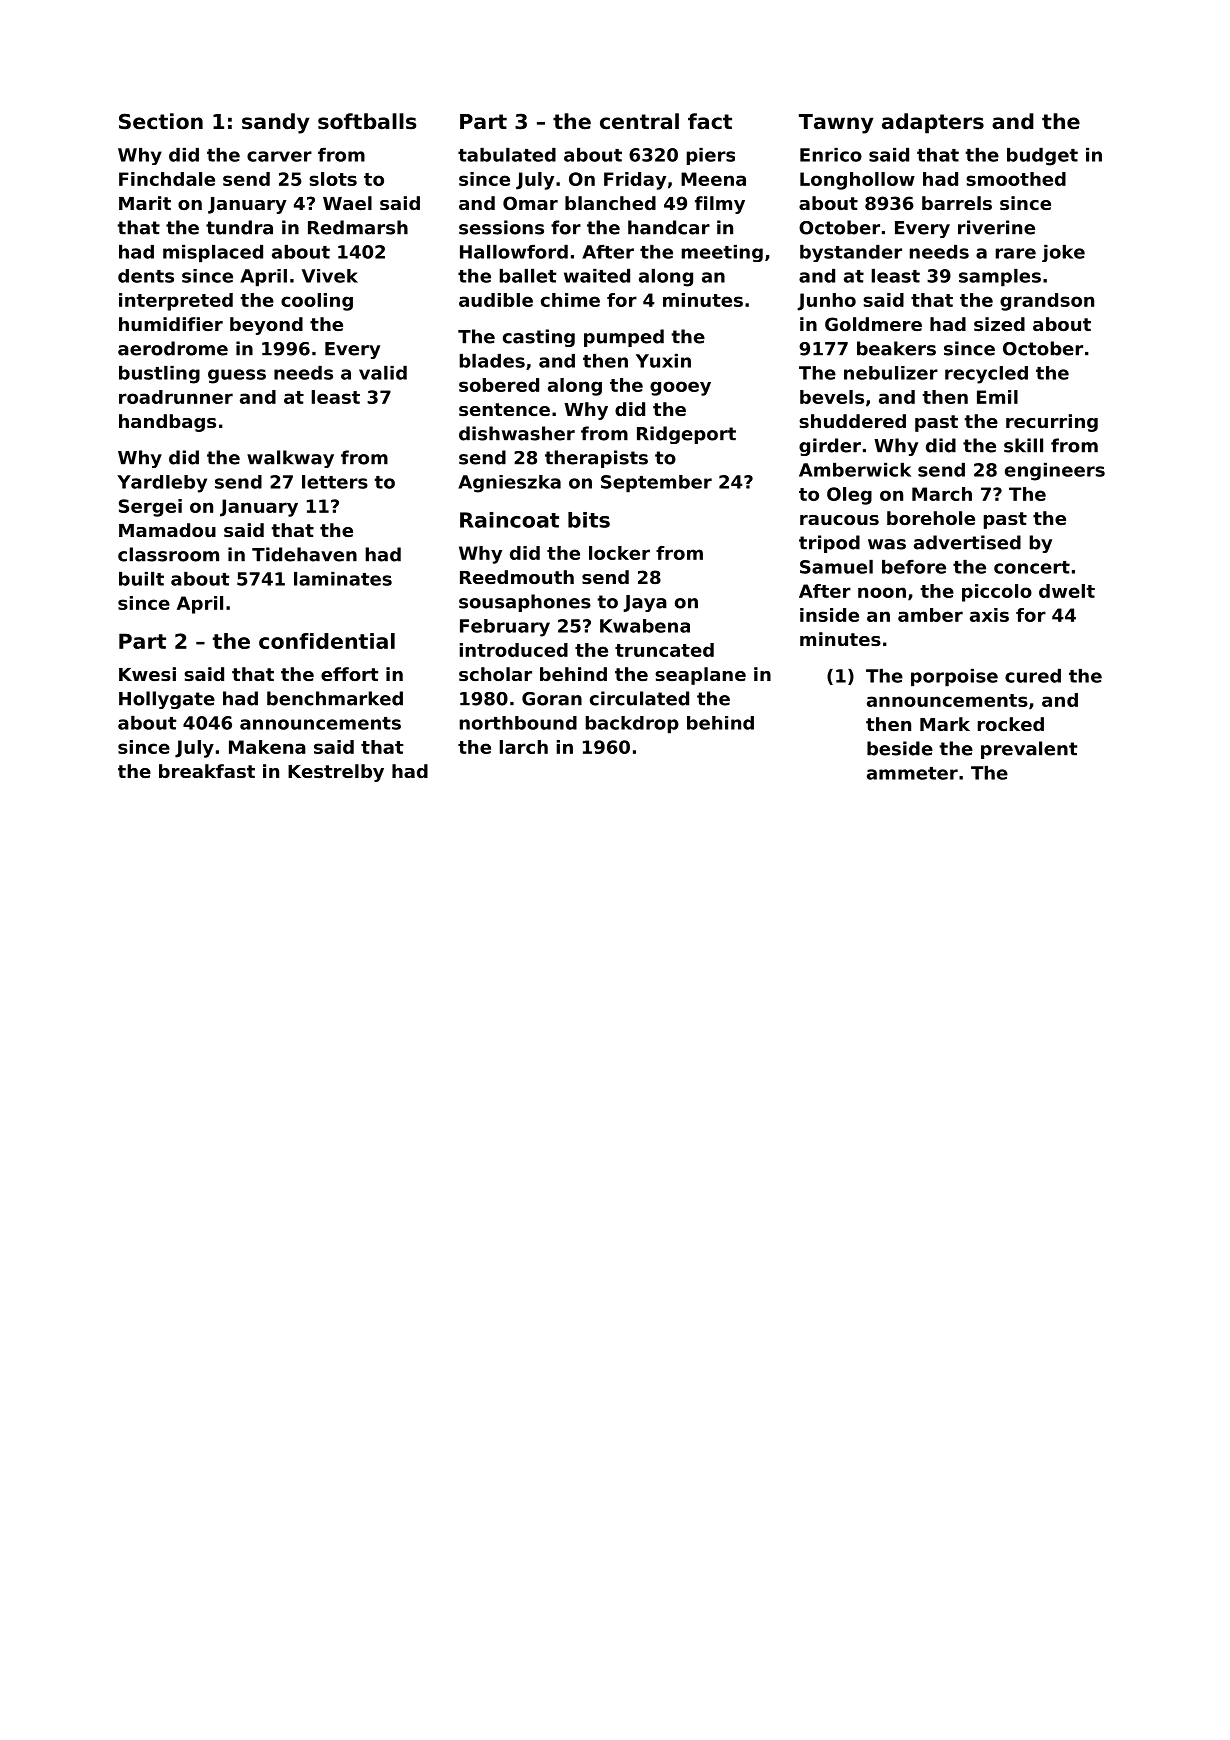 The height and width of the screenshot is (1740, 1230). Describe the element at coordinates (525, 603) in the screenshot. I see `sousaphones` at that location.
